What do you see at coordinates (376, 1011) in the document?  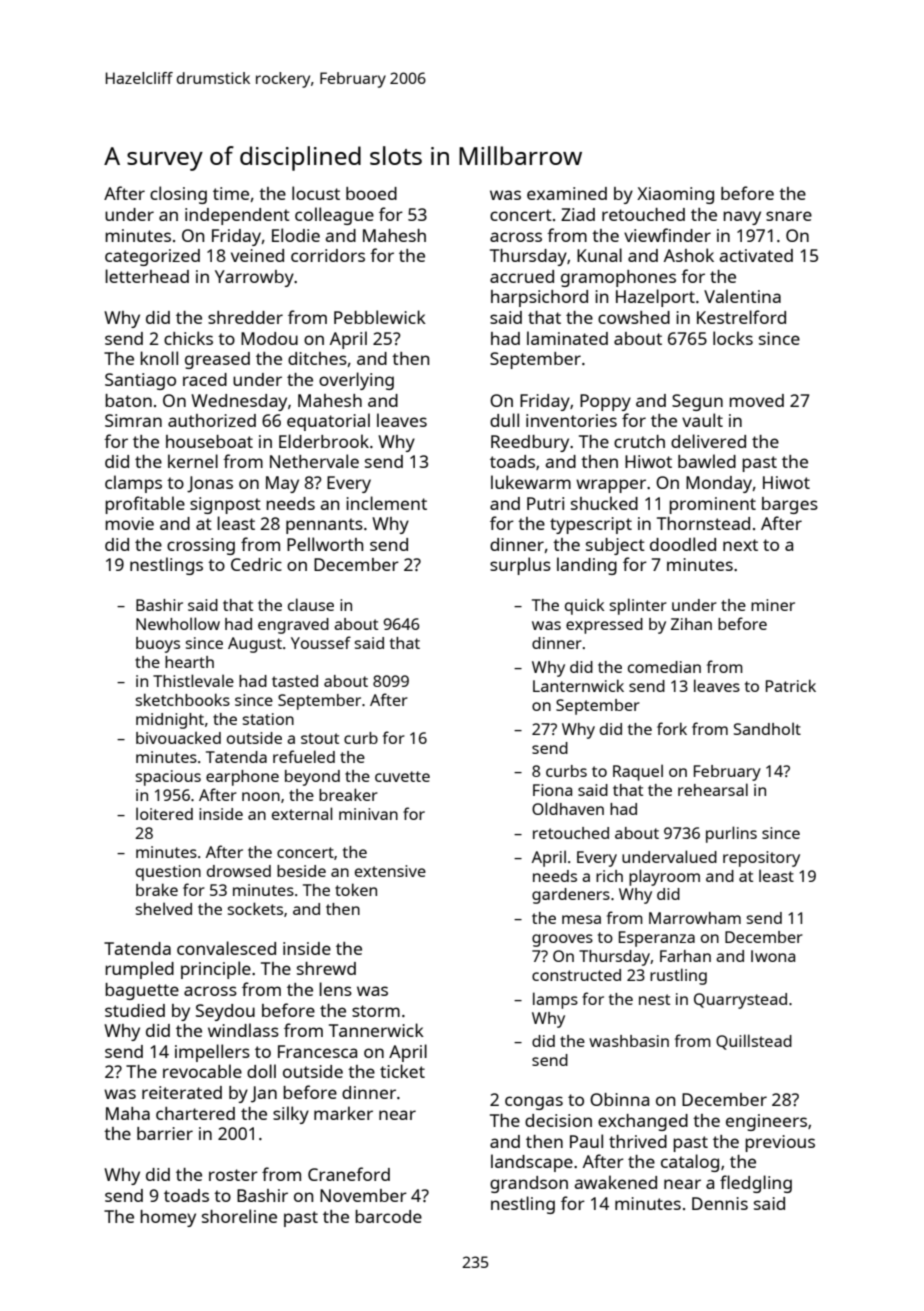 I see `storm` at bounding box center [376, 1011].
